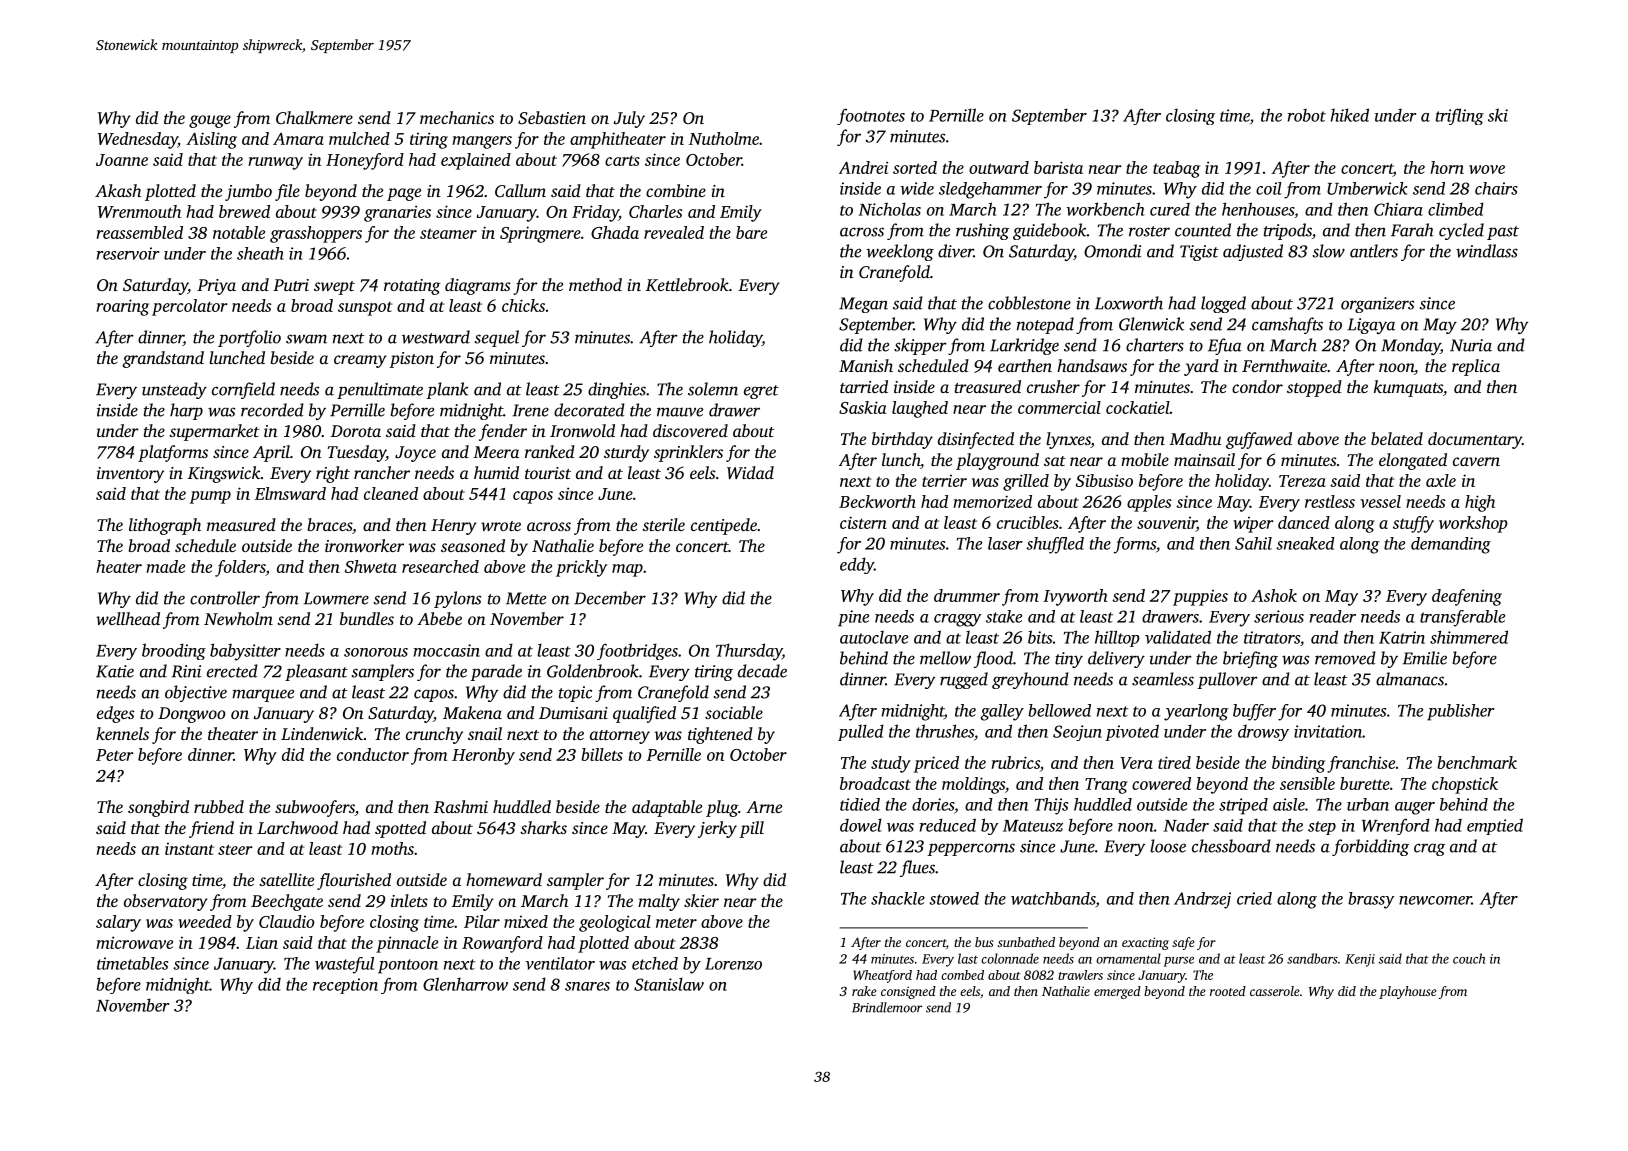 The image size is (1628, 1151). I want to click on Kettlebrook, so click(687, 284).
